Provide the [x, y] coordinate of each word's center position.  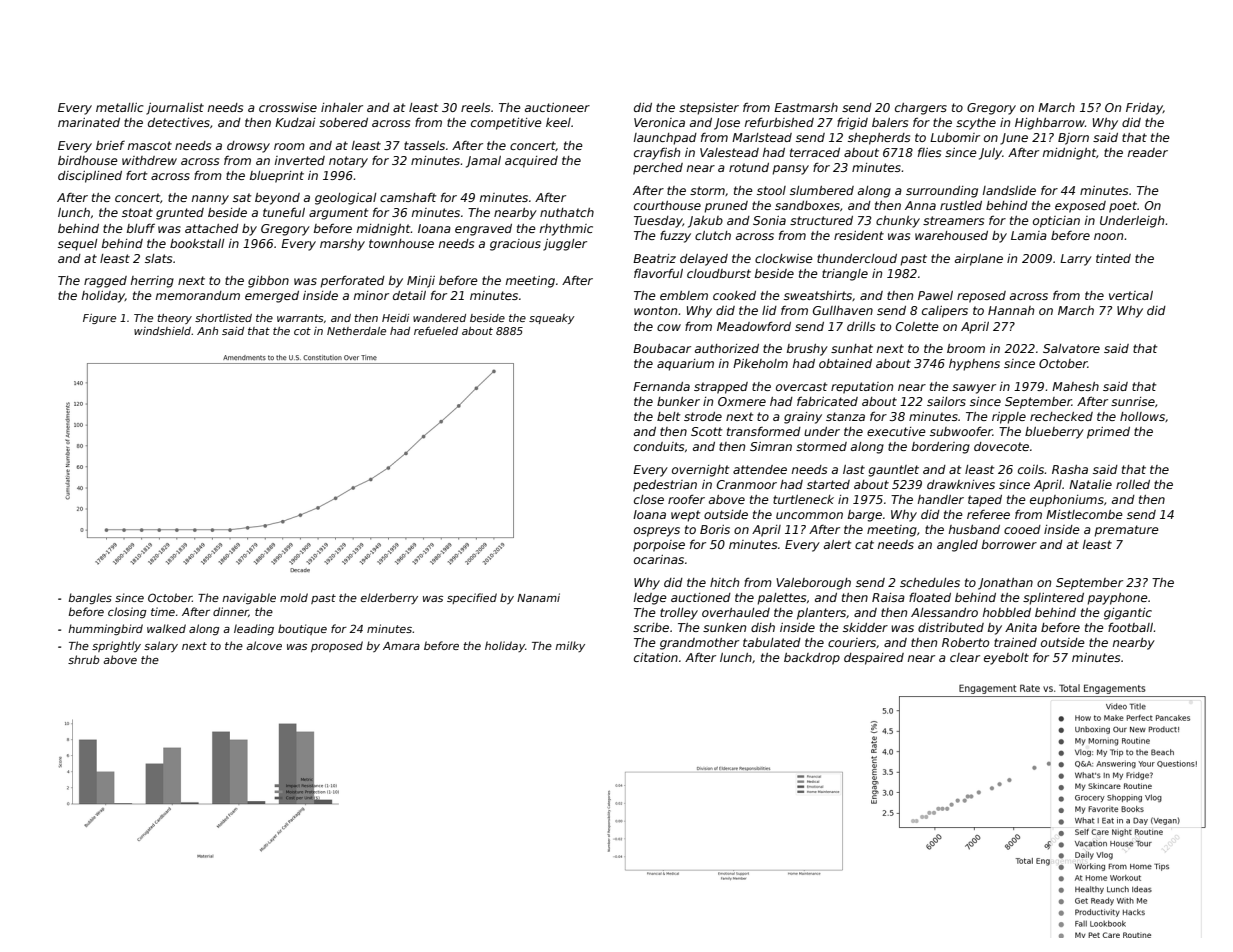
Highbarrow [1050, 124]
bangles [90, 599]
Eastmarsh [806, 107]
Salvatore [1071, 348]
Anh [207, 331]
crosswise [288, 107]
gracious [515, 245]
